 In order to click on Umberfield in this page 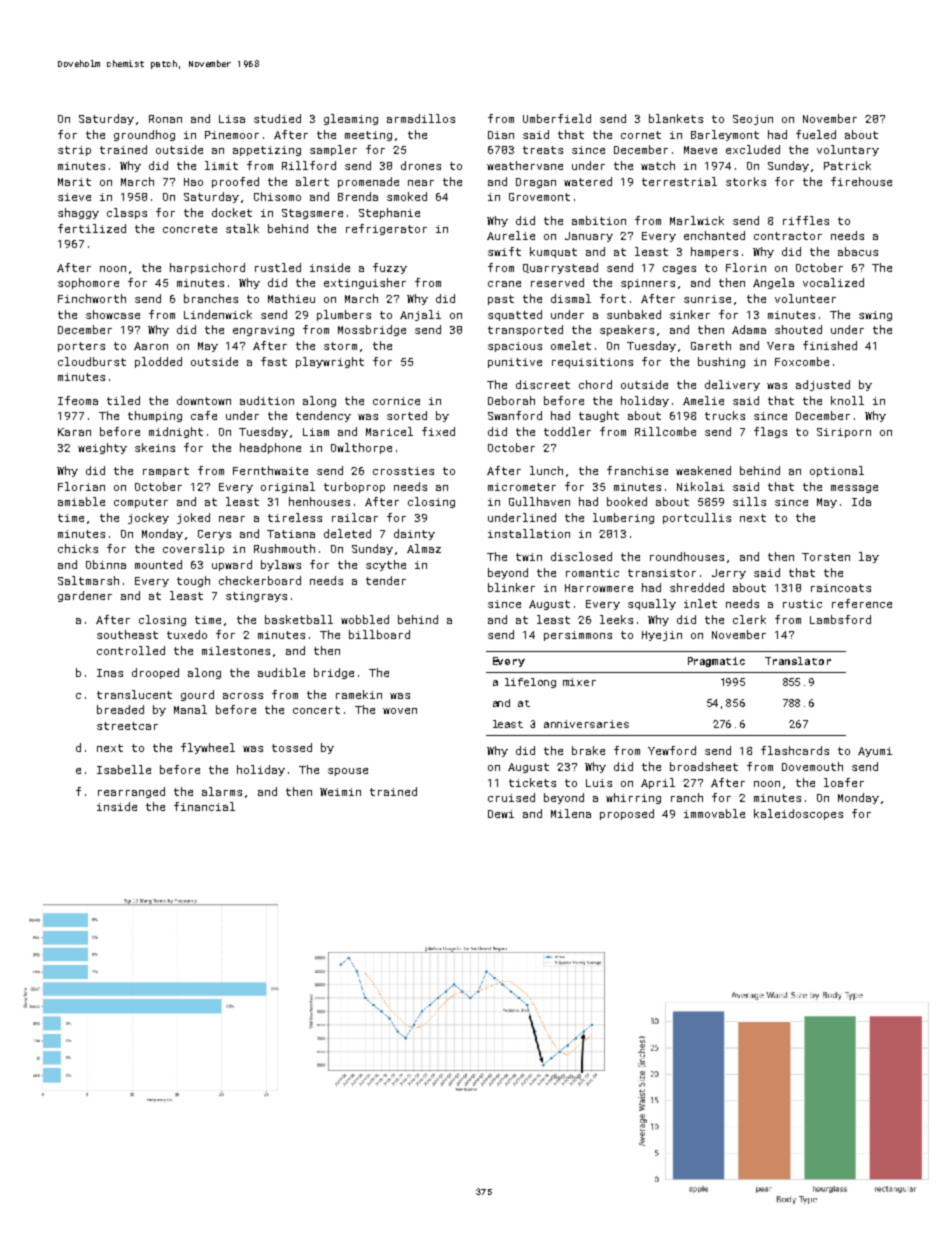, I will do `click(557, 118)`.
